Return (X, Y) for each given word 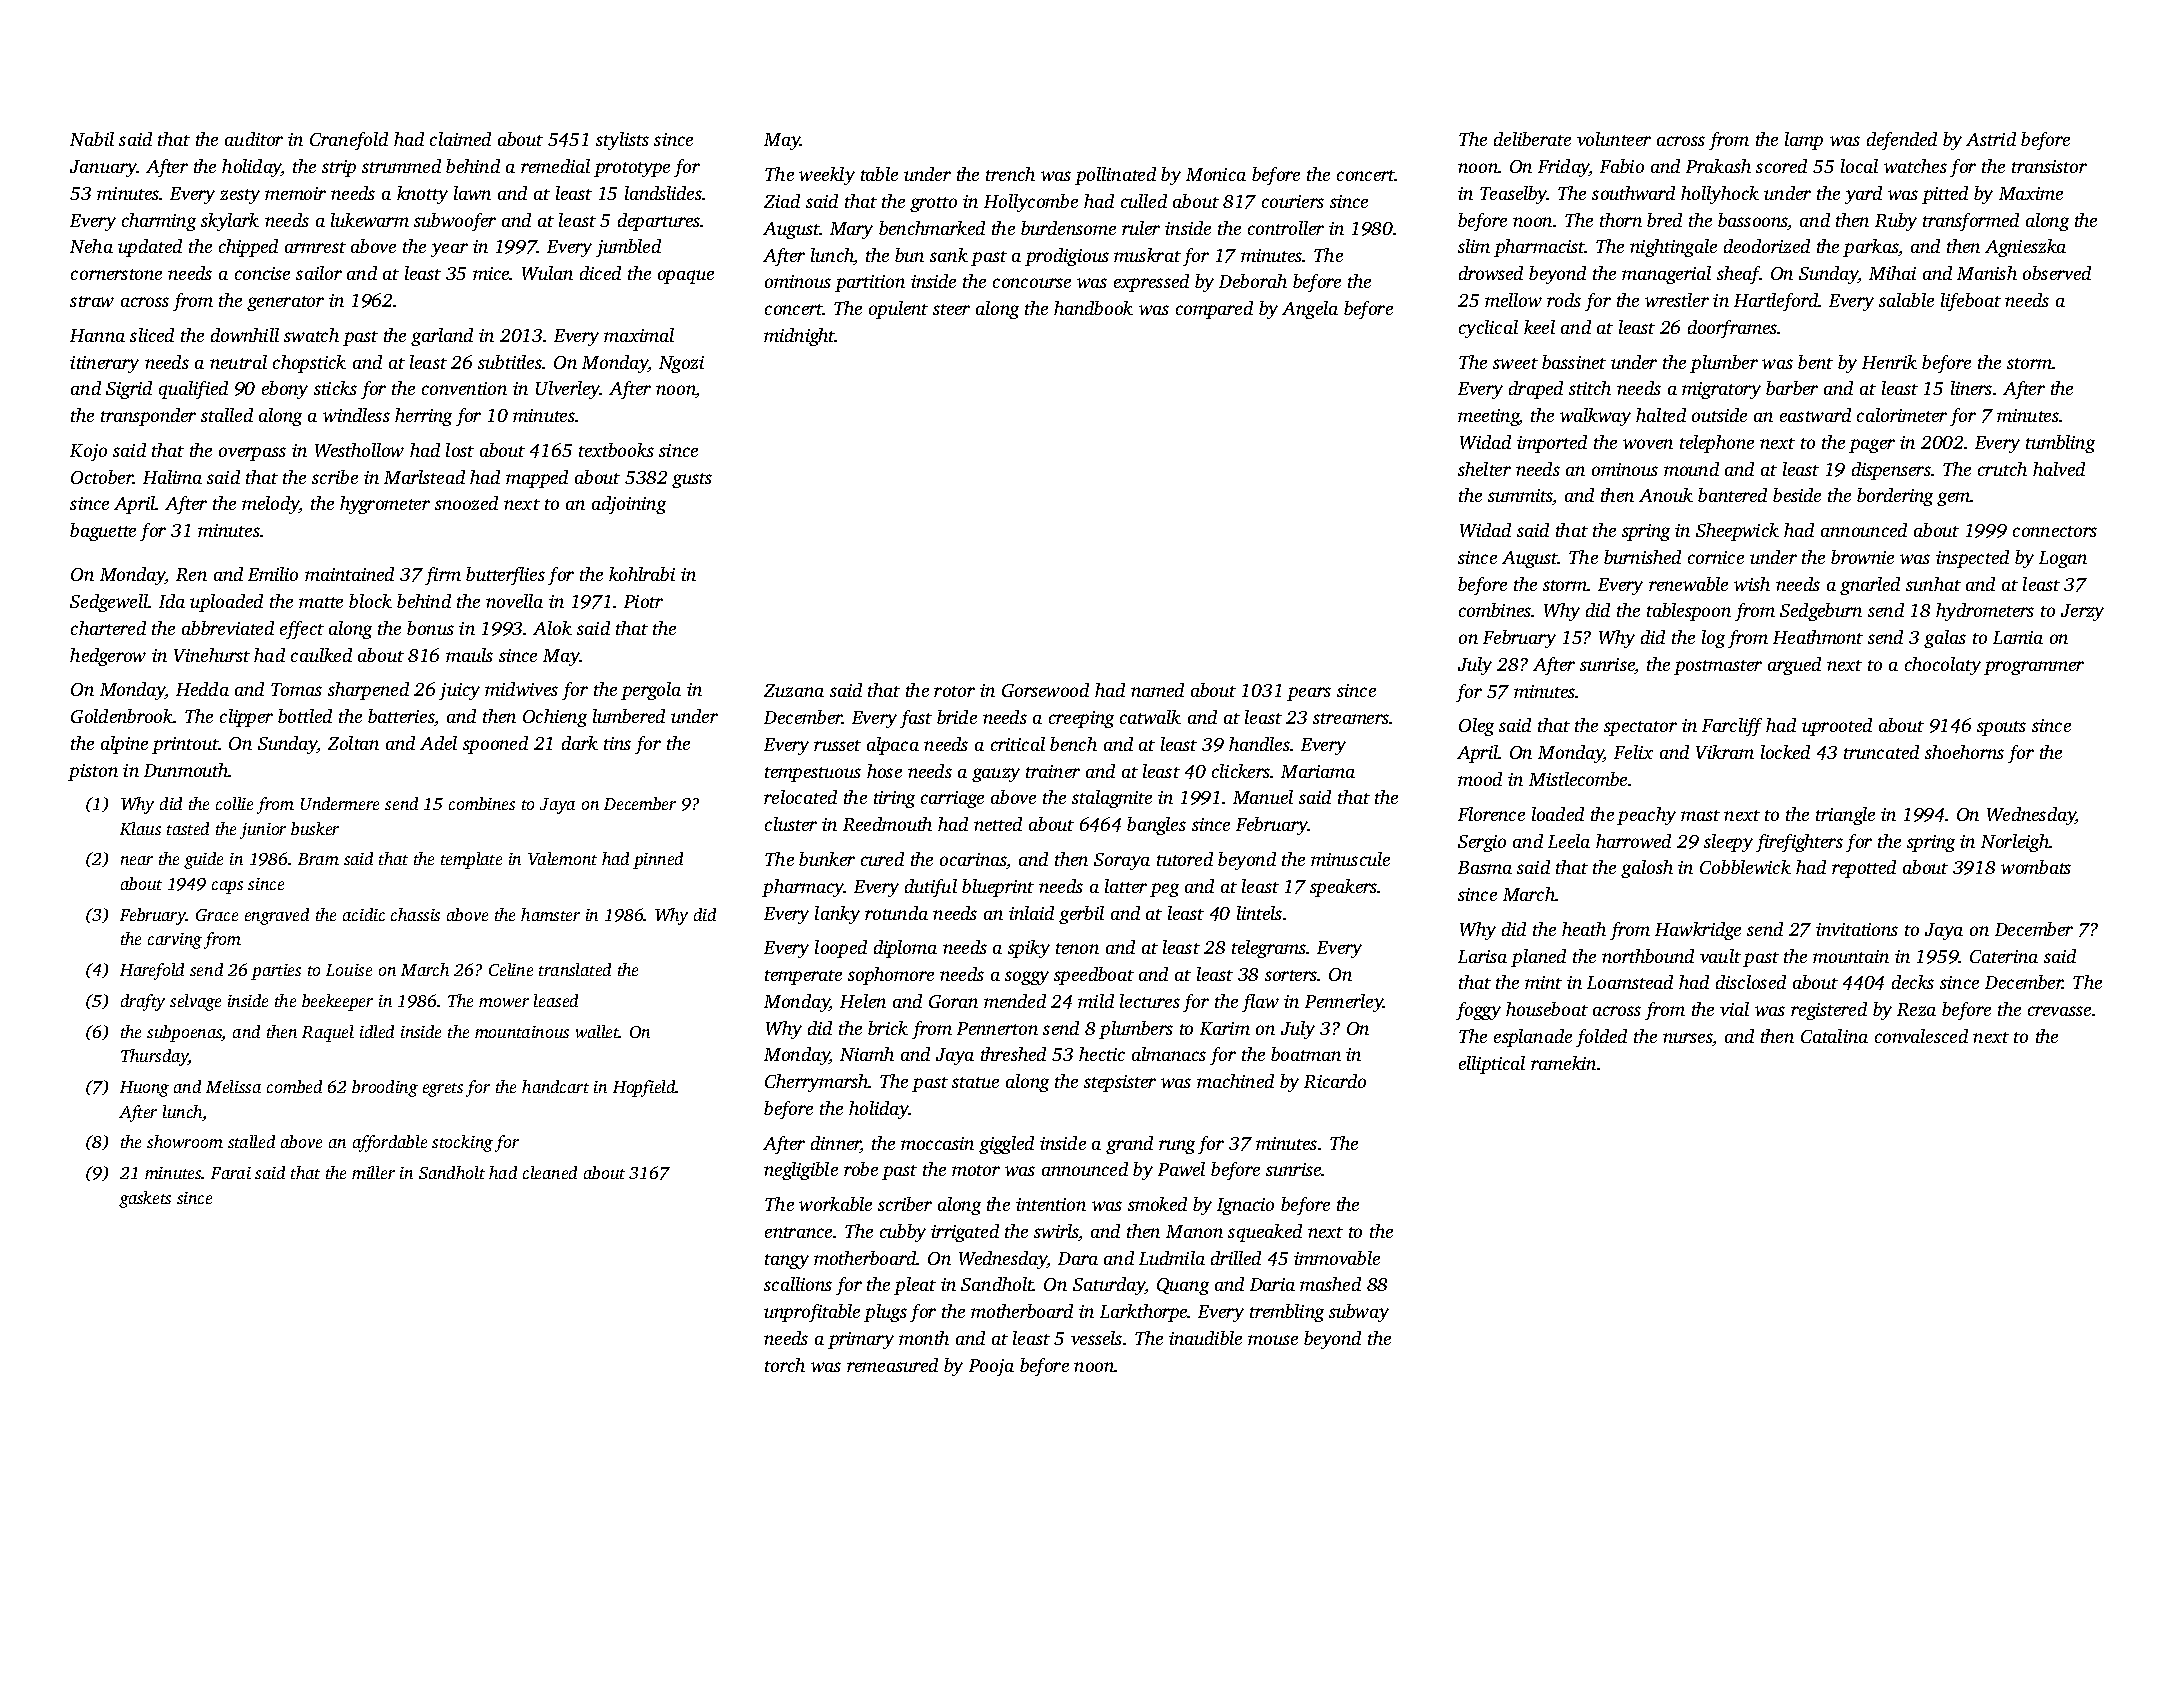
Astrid (1991, 139)
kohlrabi (642, 574)
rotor (954, 691)
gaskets (145, 1199)
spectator (1640, 728)
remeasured (892, 1365)
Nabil (92, 139)
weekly (827, 176)
